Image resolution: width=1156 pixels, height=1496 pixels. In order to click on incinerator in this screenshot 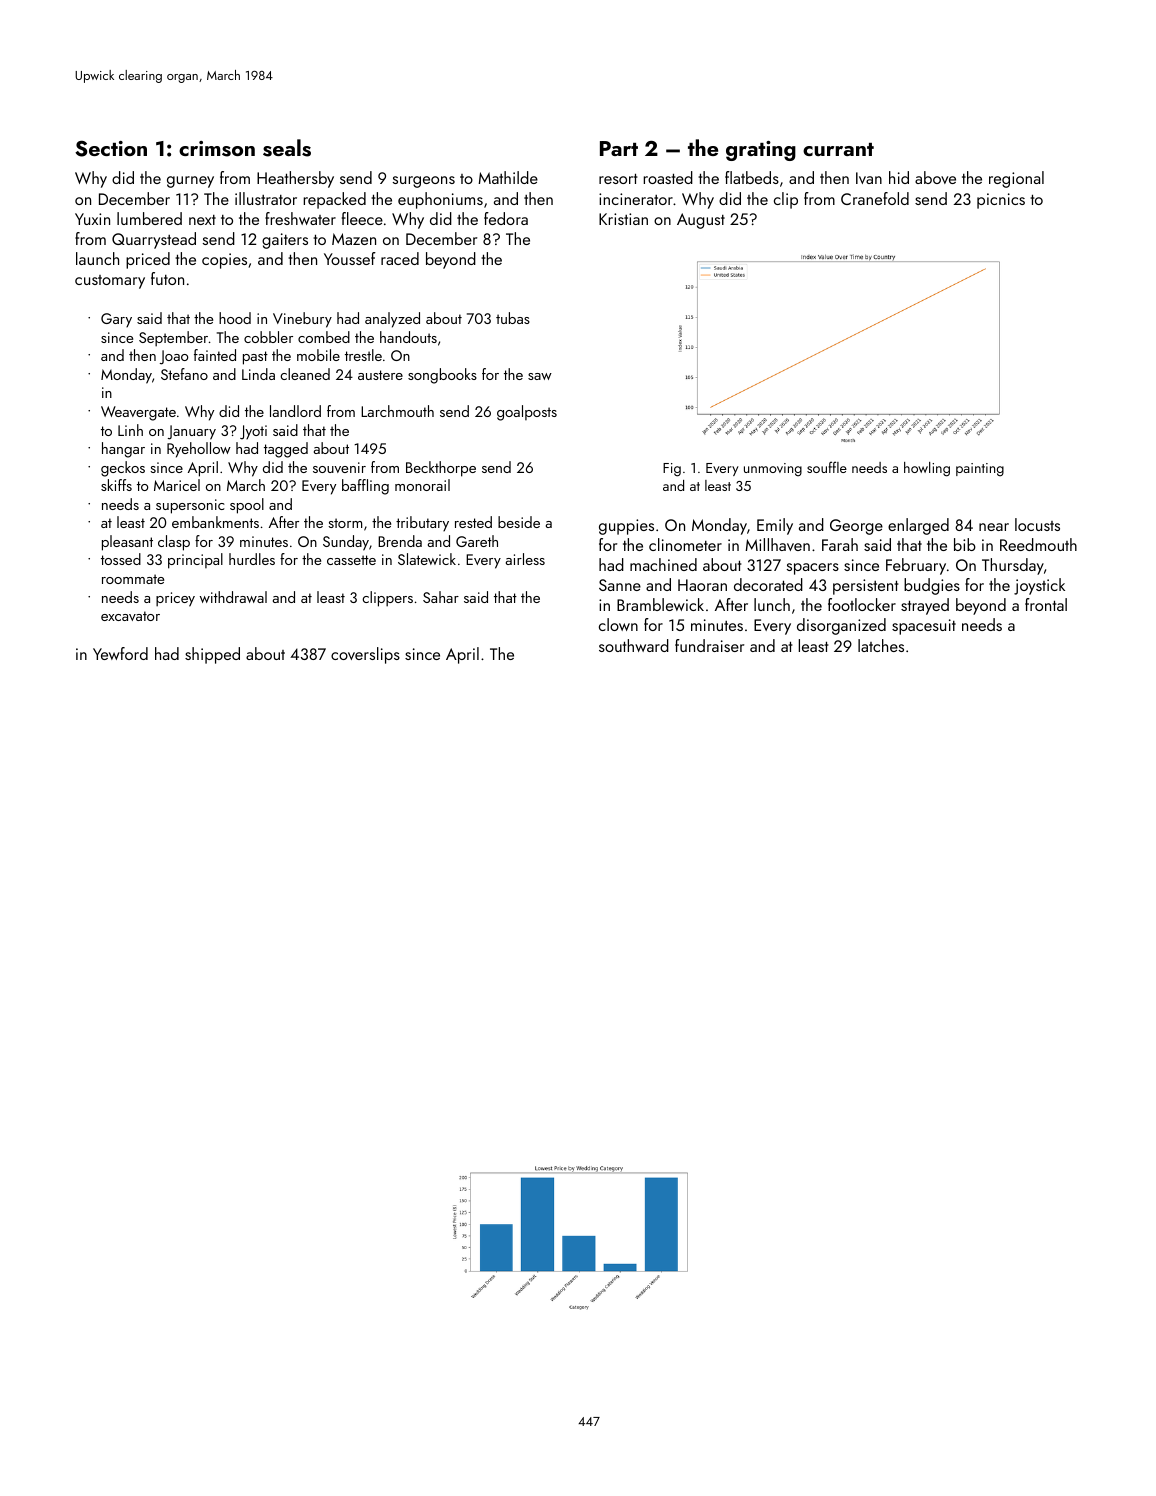, I will do `click(636, 199)`.
